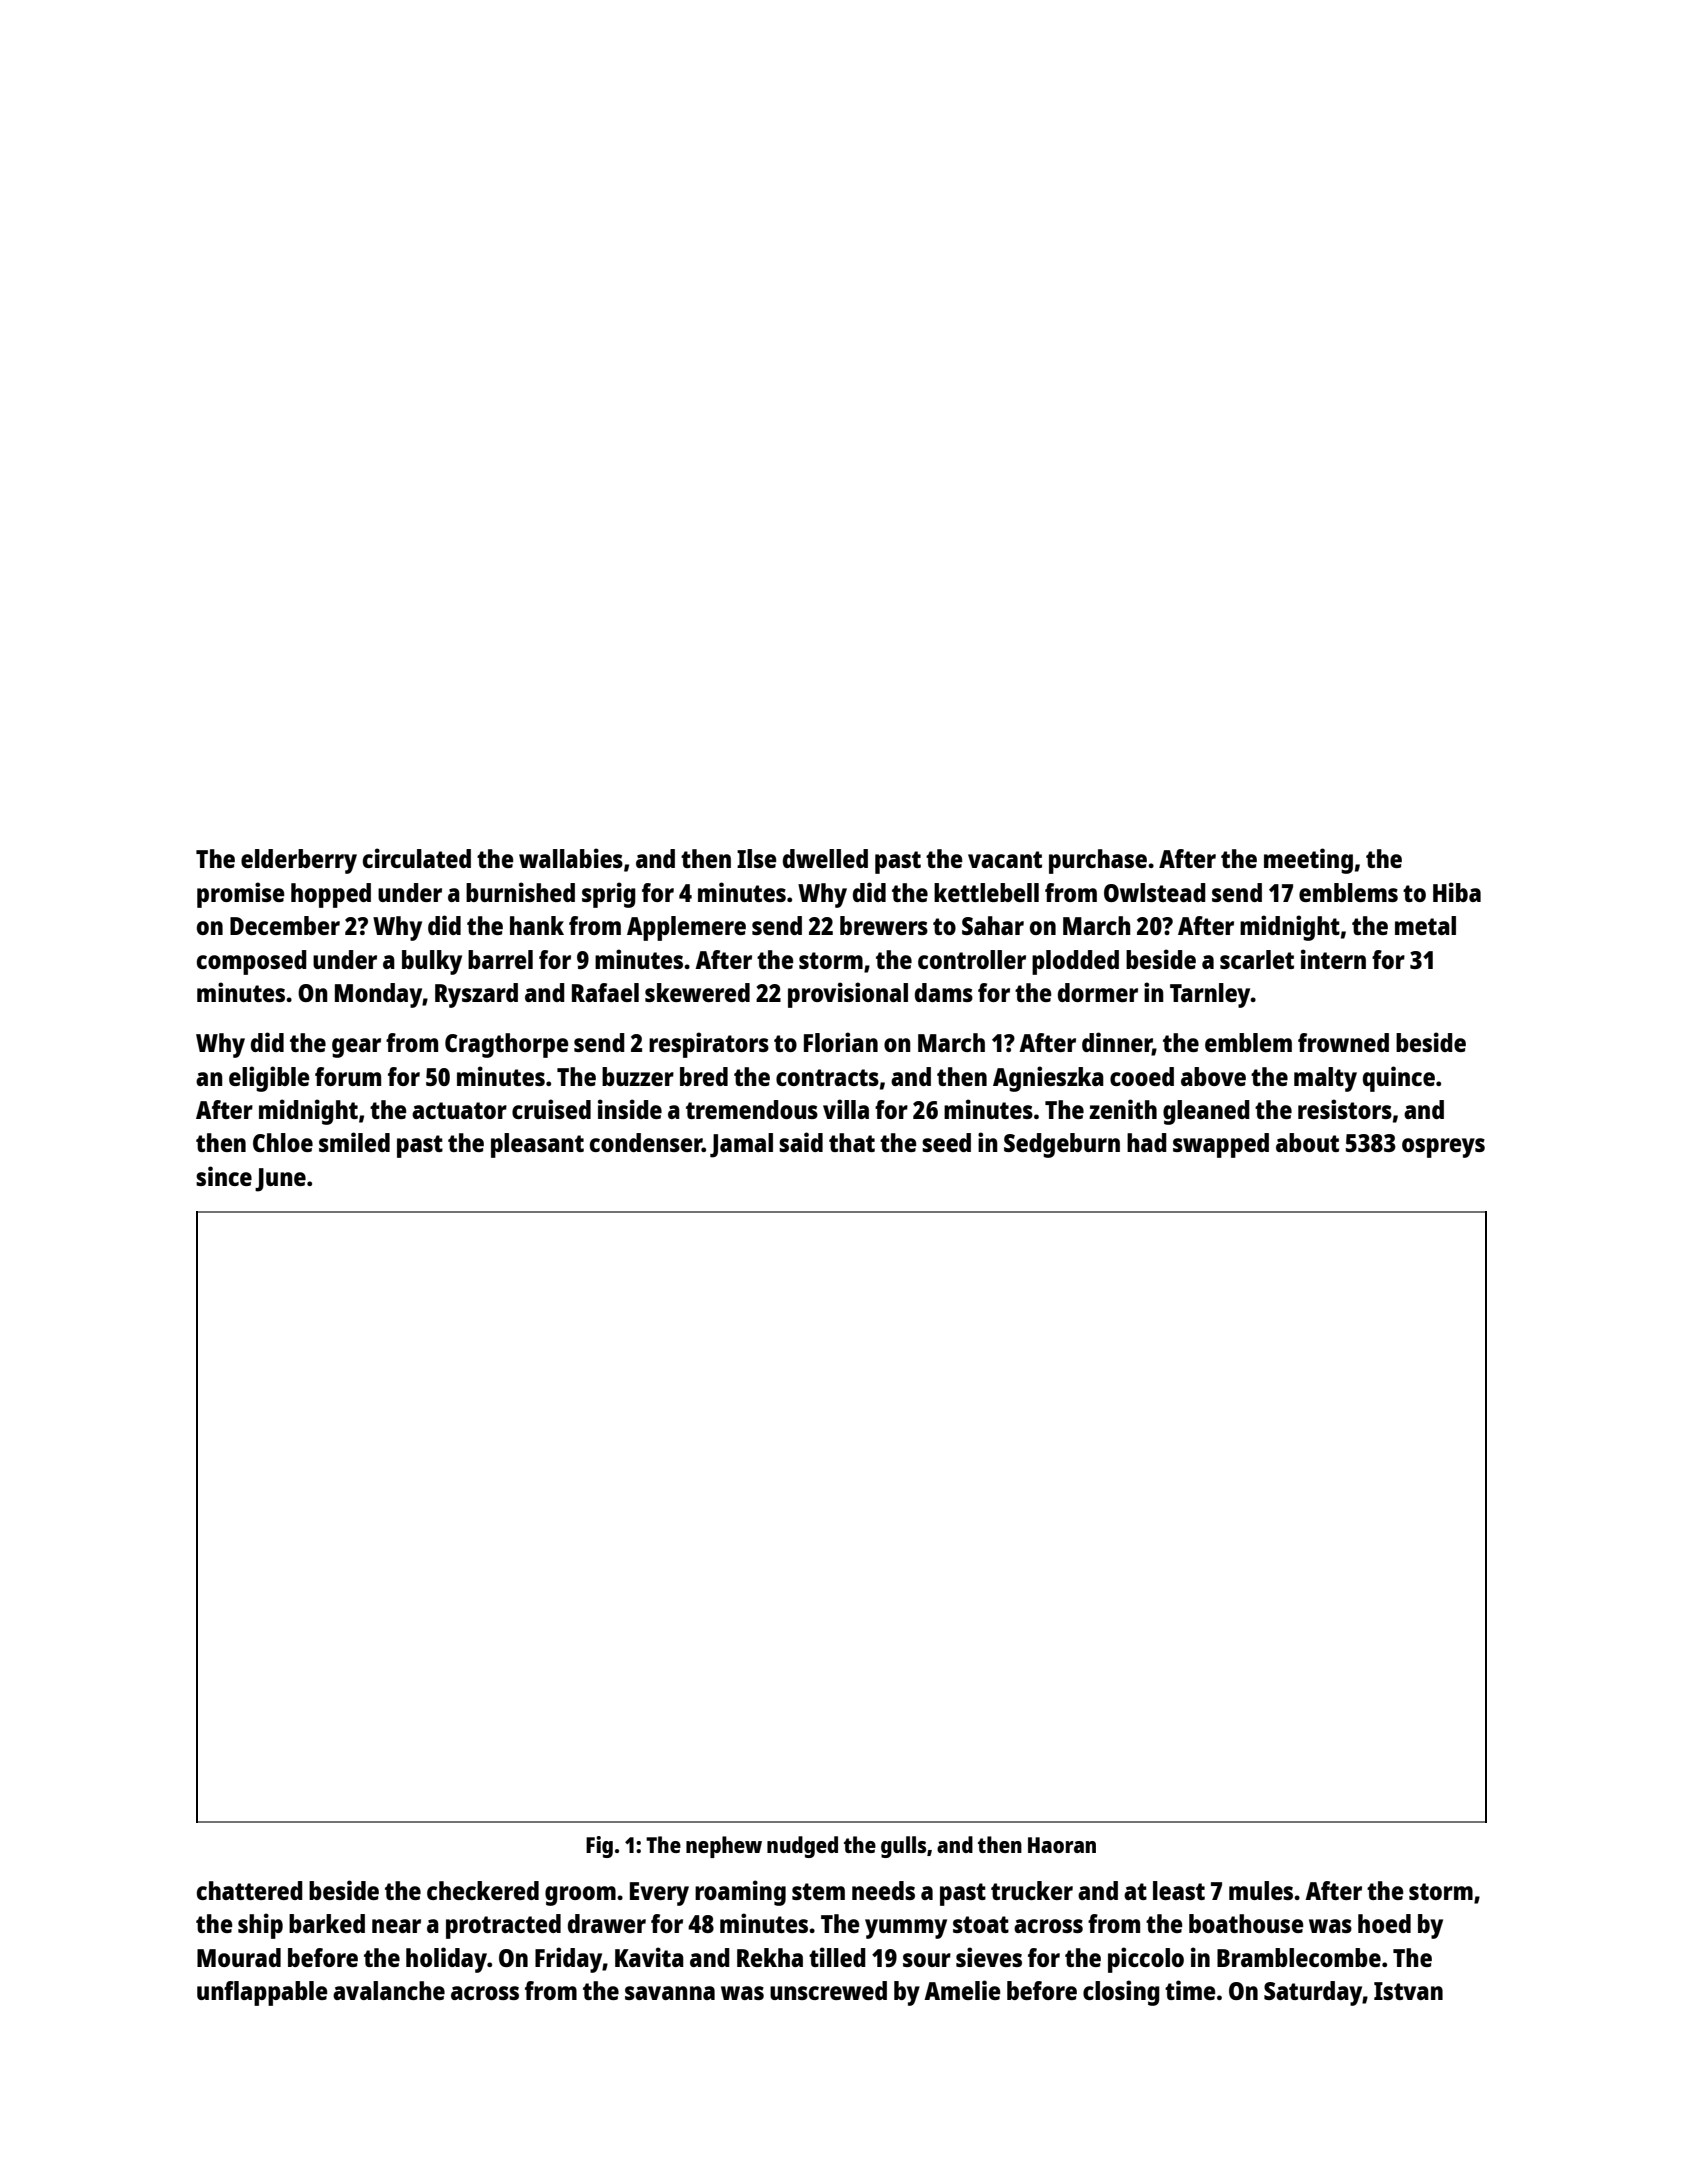  I want to click on savanna, so click(670, 1993).
